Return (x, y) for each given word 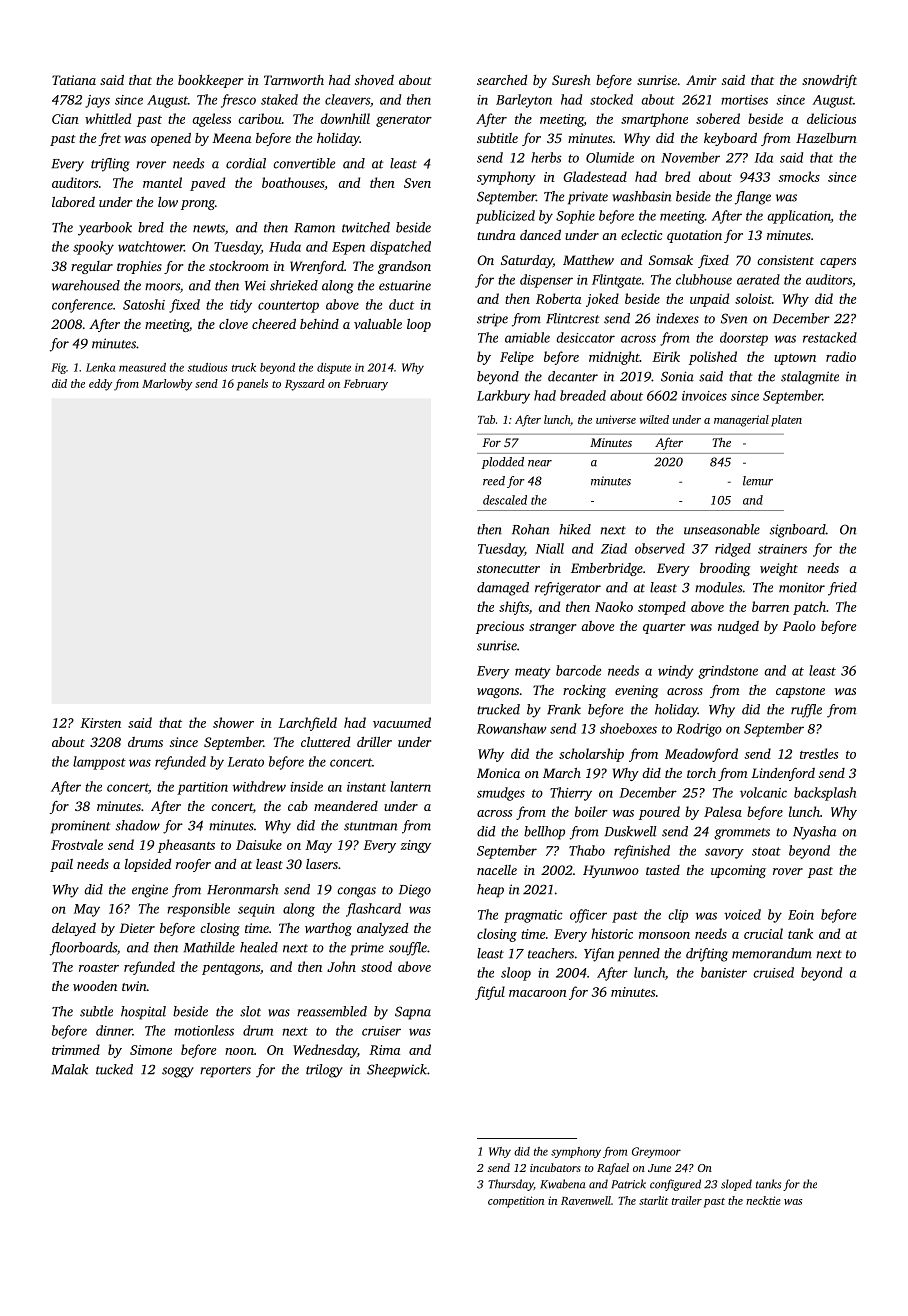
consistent (785, 260)
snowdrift (829, 81)
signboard (798, 531)
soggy (178, 1072)
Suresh (571, 80)
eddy (100, 385)
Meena (231, 138)
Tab (486, 419)
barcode (578, 670)
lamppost (99, 763)
